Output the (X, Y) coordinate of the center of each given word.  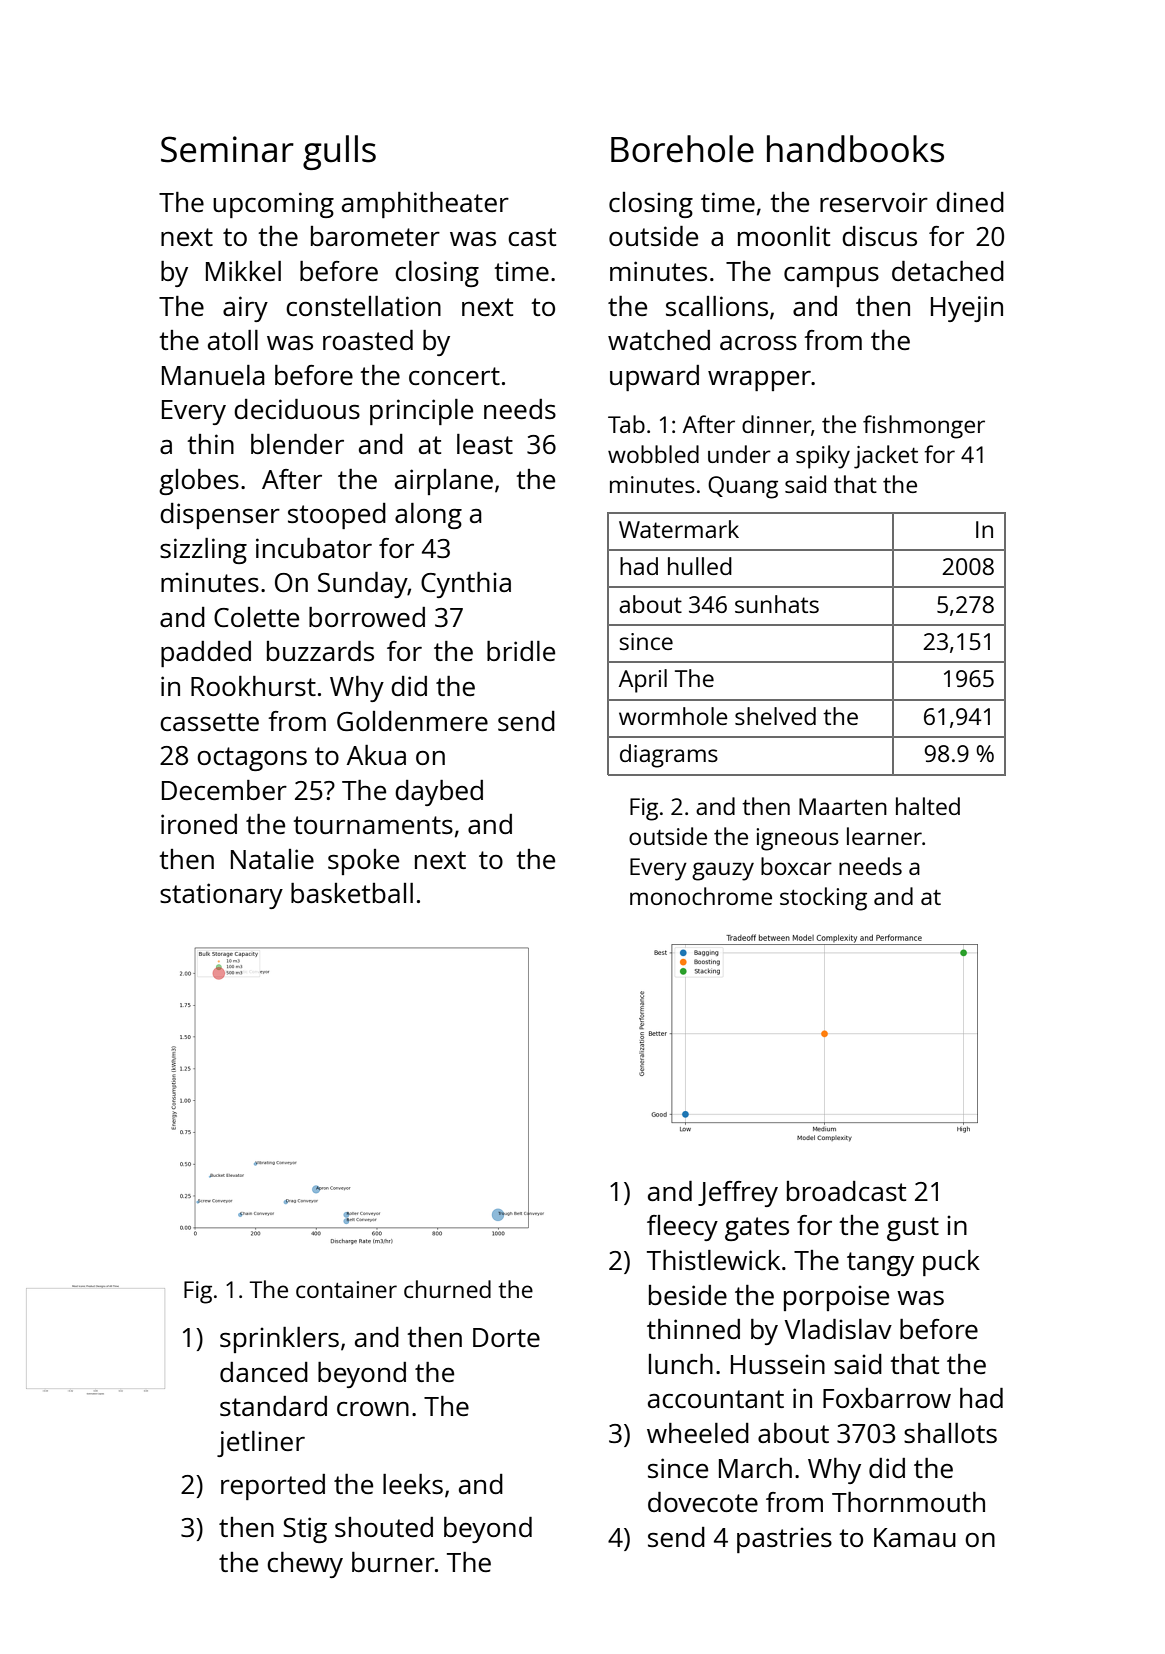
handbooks (855, 149)
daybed (439, 793)
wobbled (653, 454)
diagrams (669, 756)
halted (928, 806)
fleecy (682, 1228)
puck (951, 1263)
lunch (681, 1364)
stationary (221, 896)
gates (757, 1229)
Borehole (682, 149)
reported (273, 1487)
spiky (823, 457)
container (346, 1289)
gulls (339, 152)
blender (297, 444)
